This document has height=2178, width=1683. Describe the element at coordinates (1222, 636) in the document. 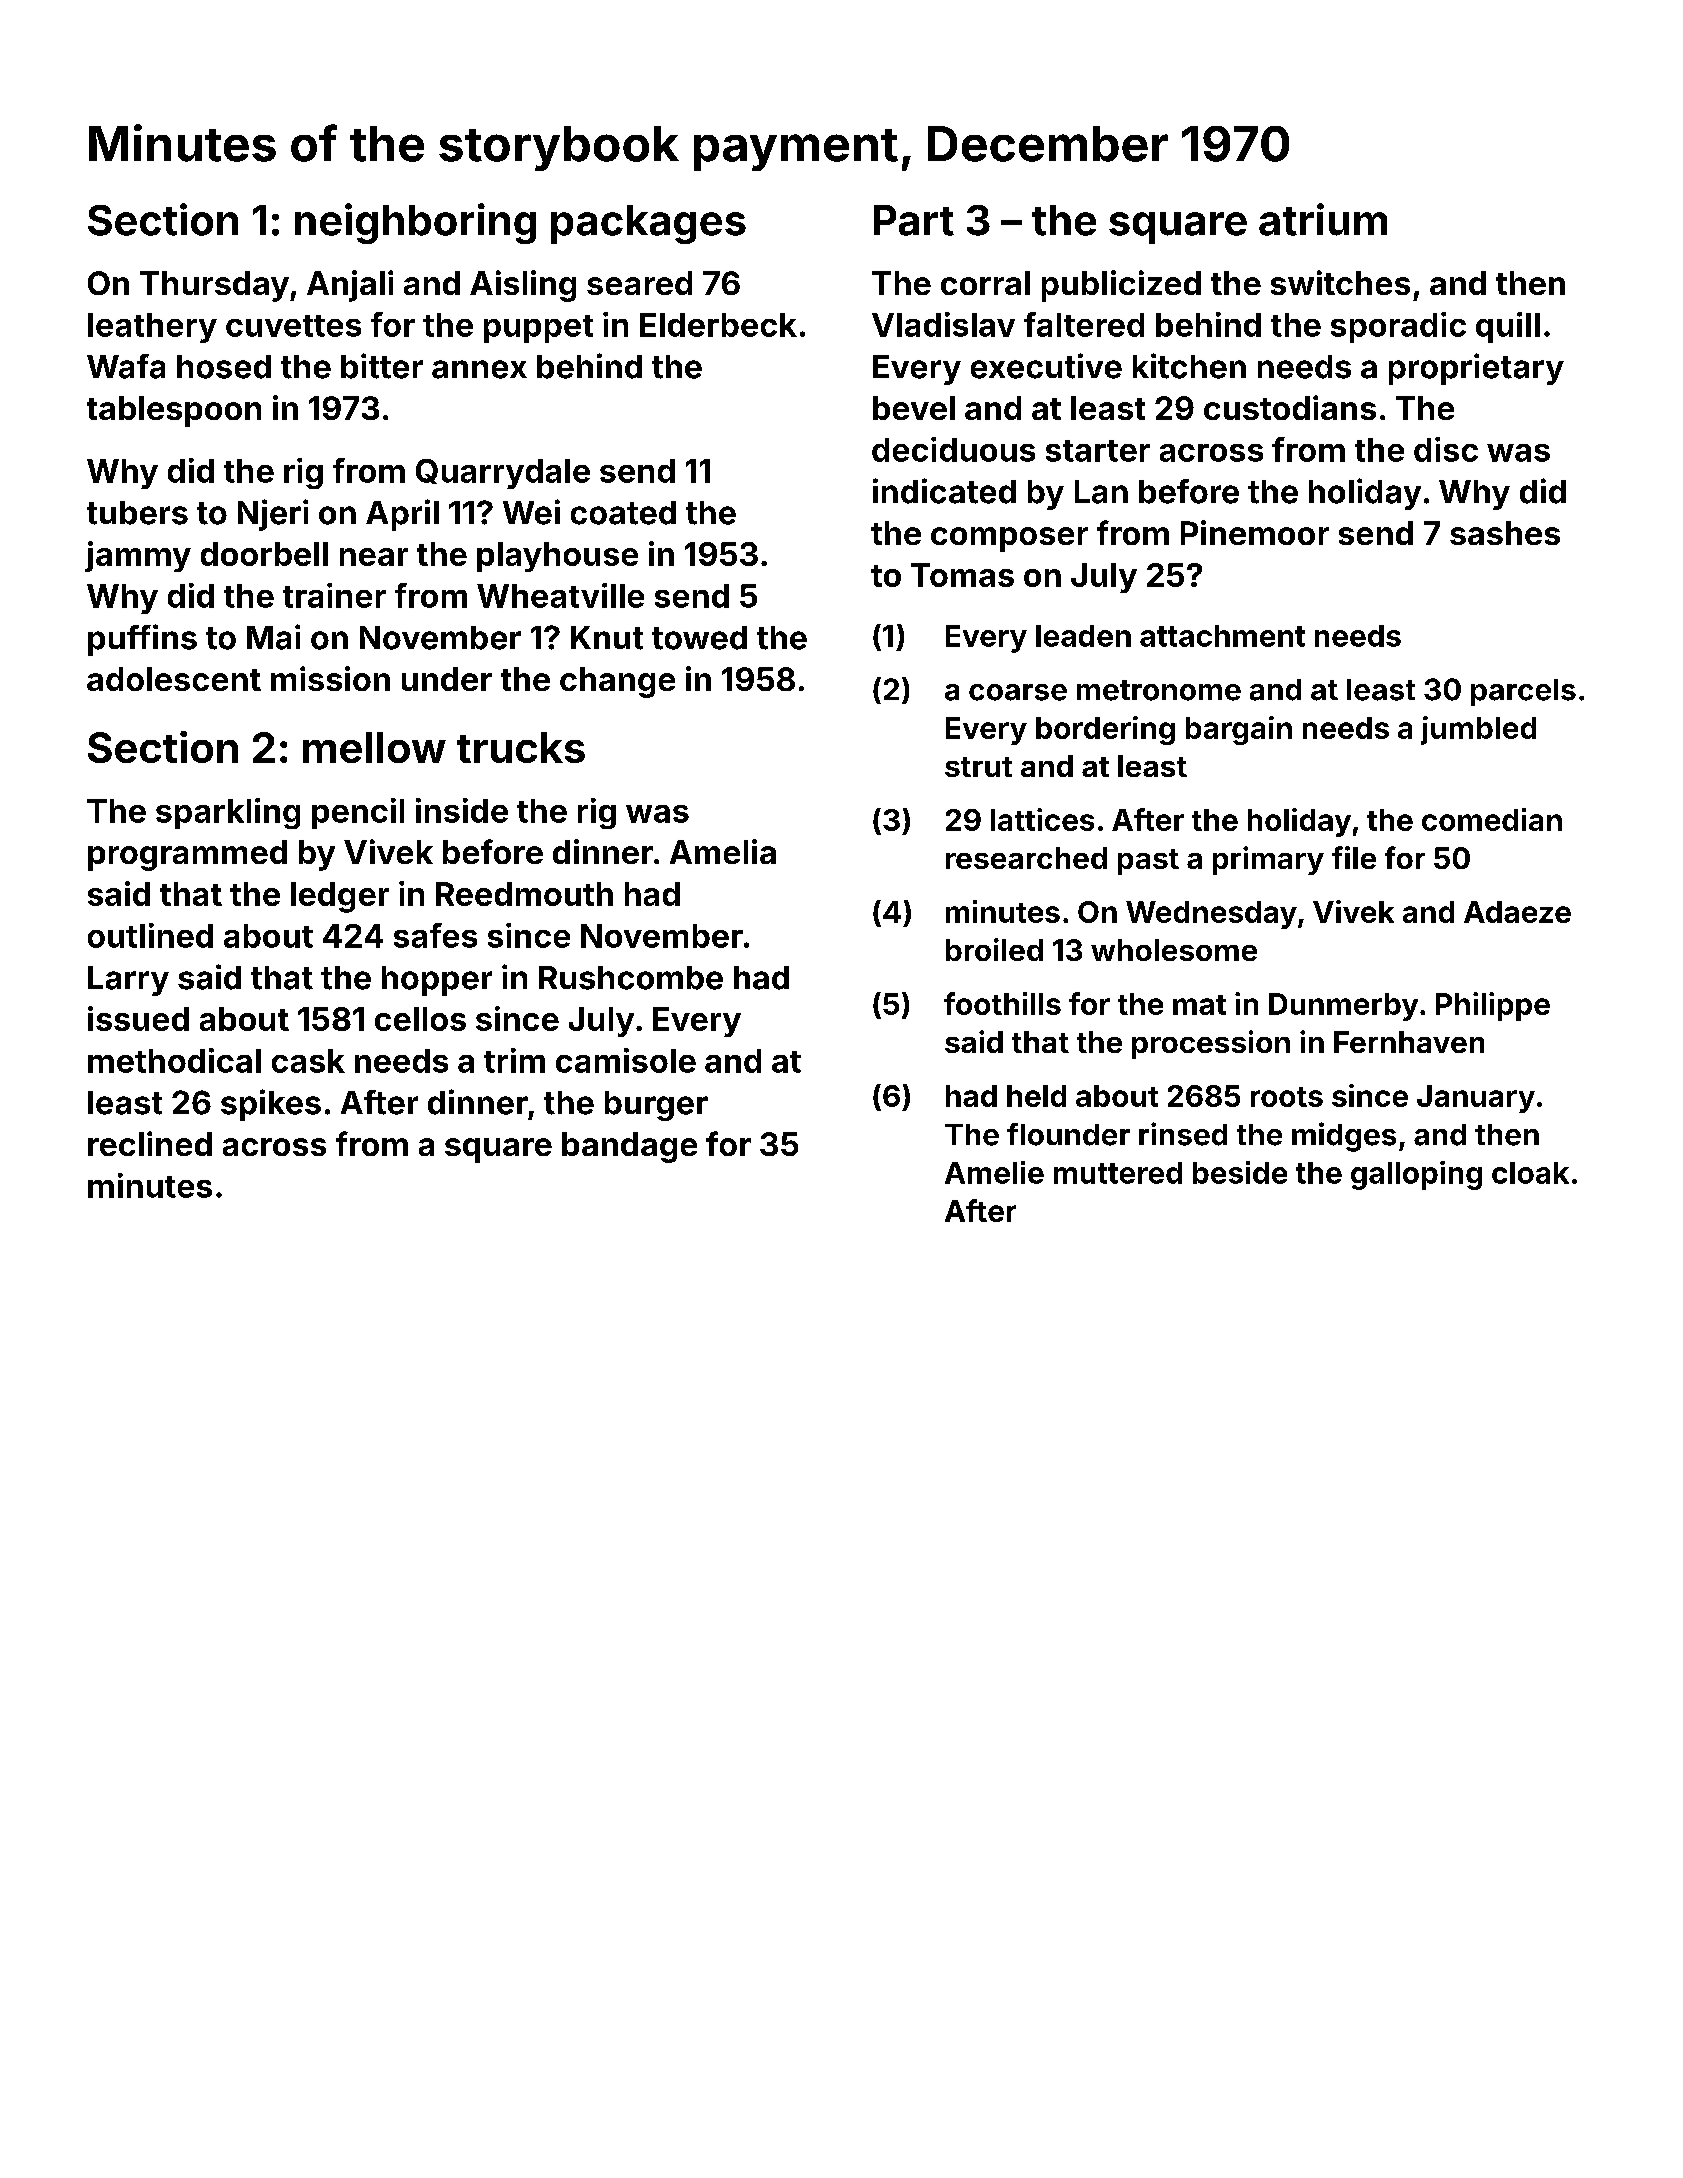

I see `attachment` at that location.
